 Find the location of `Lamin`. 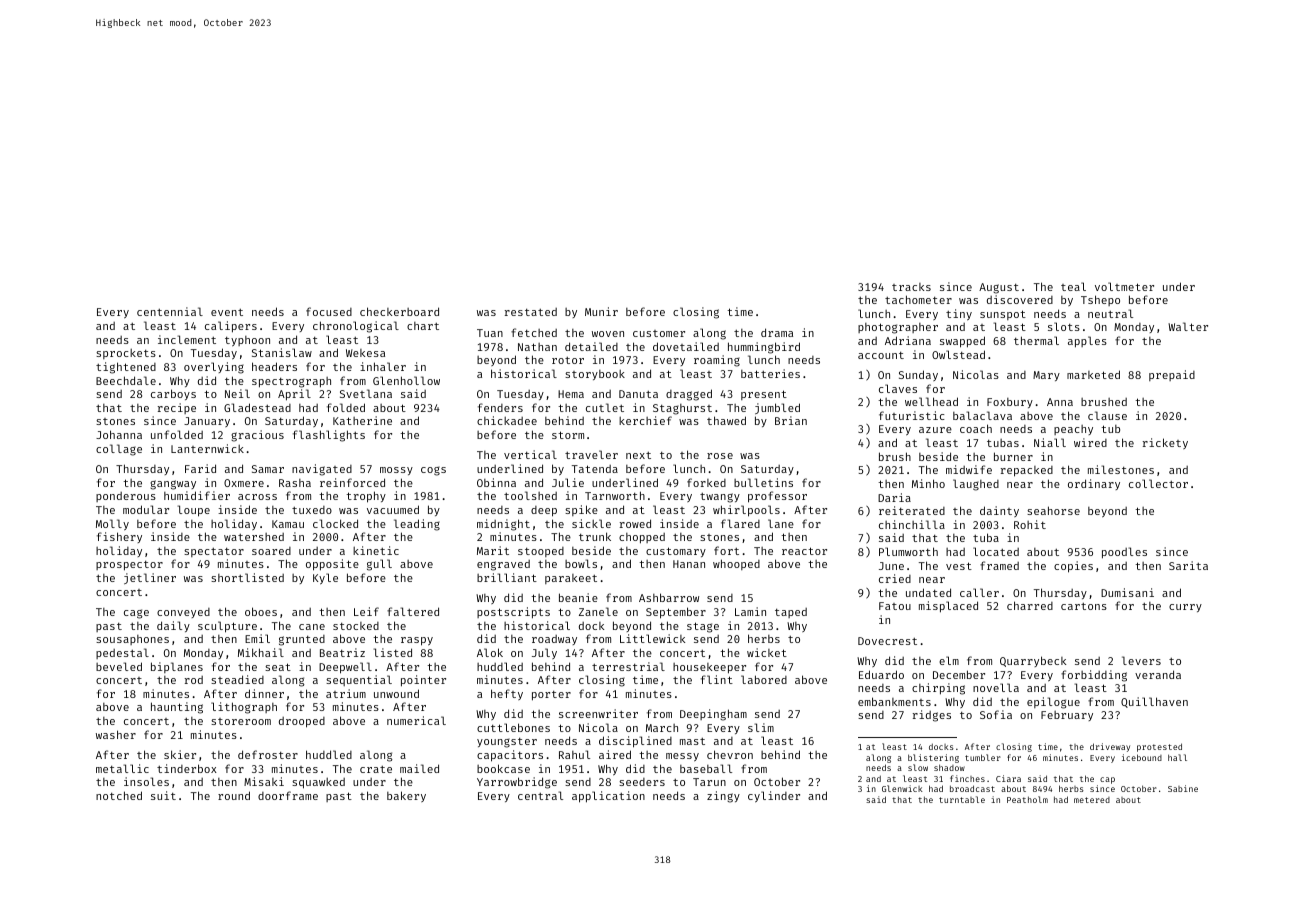

Lamin is located at coordinates (750, 611).
